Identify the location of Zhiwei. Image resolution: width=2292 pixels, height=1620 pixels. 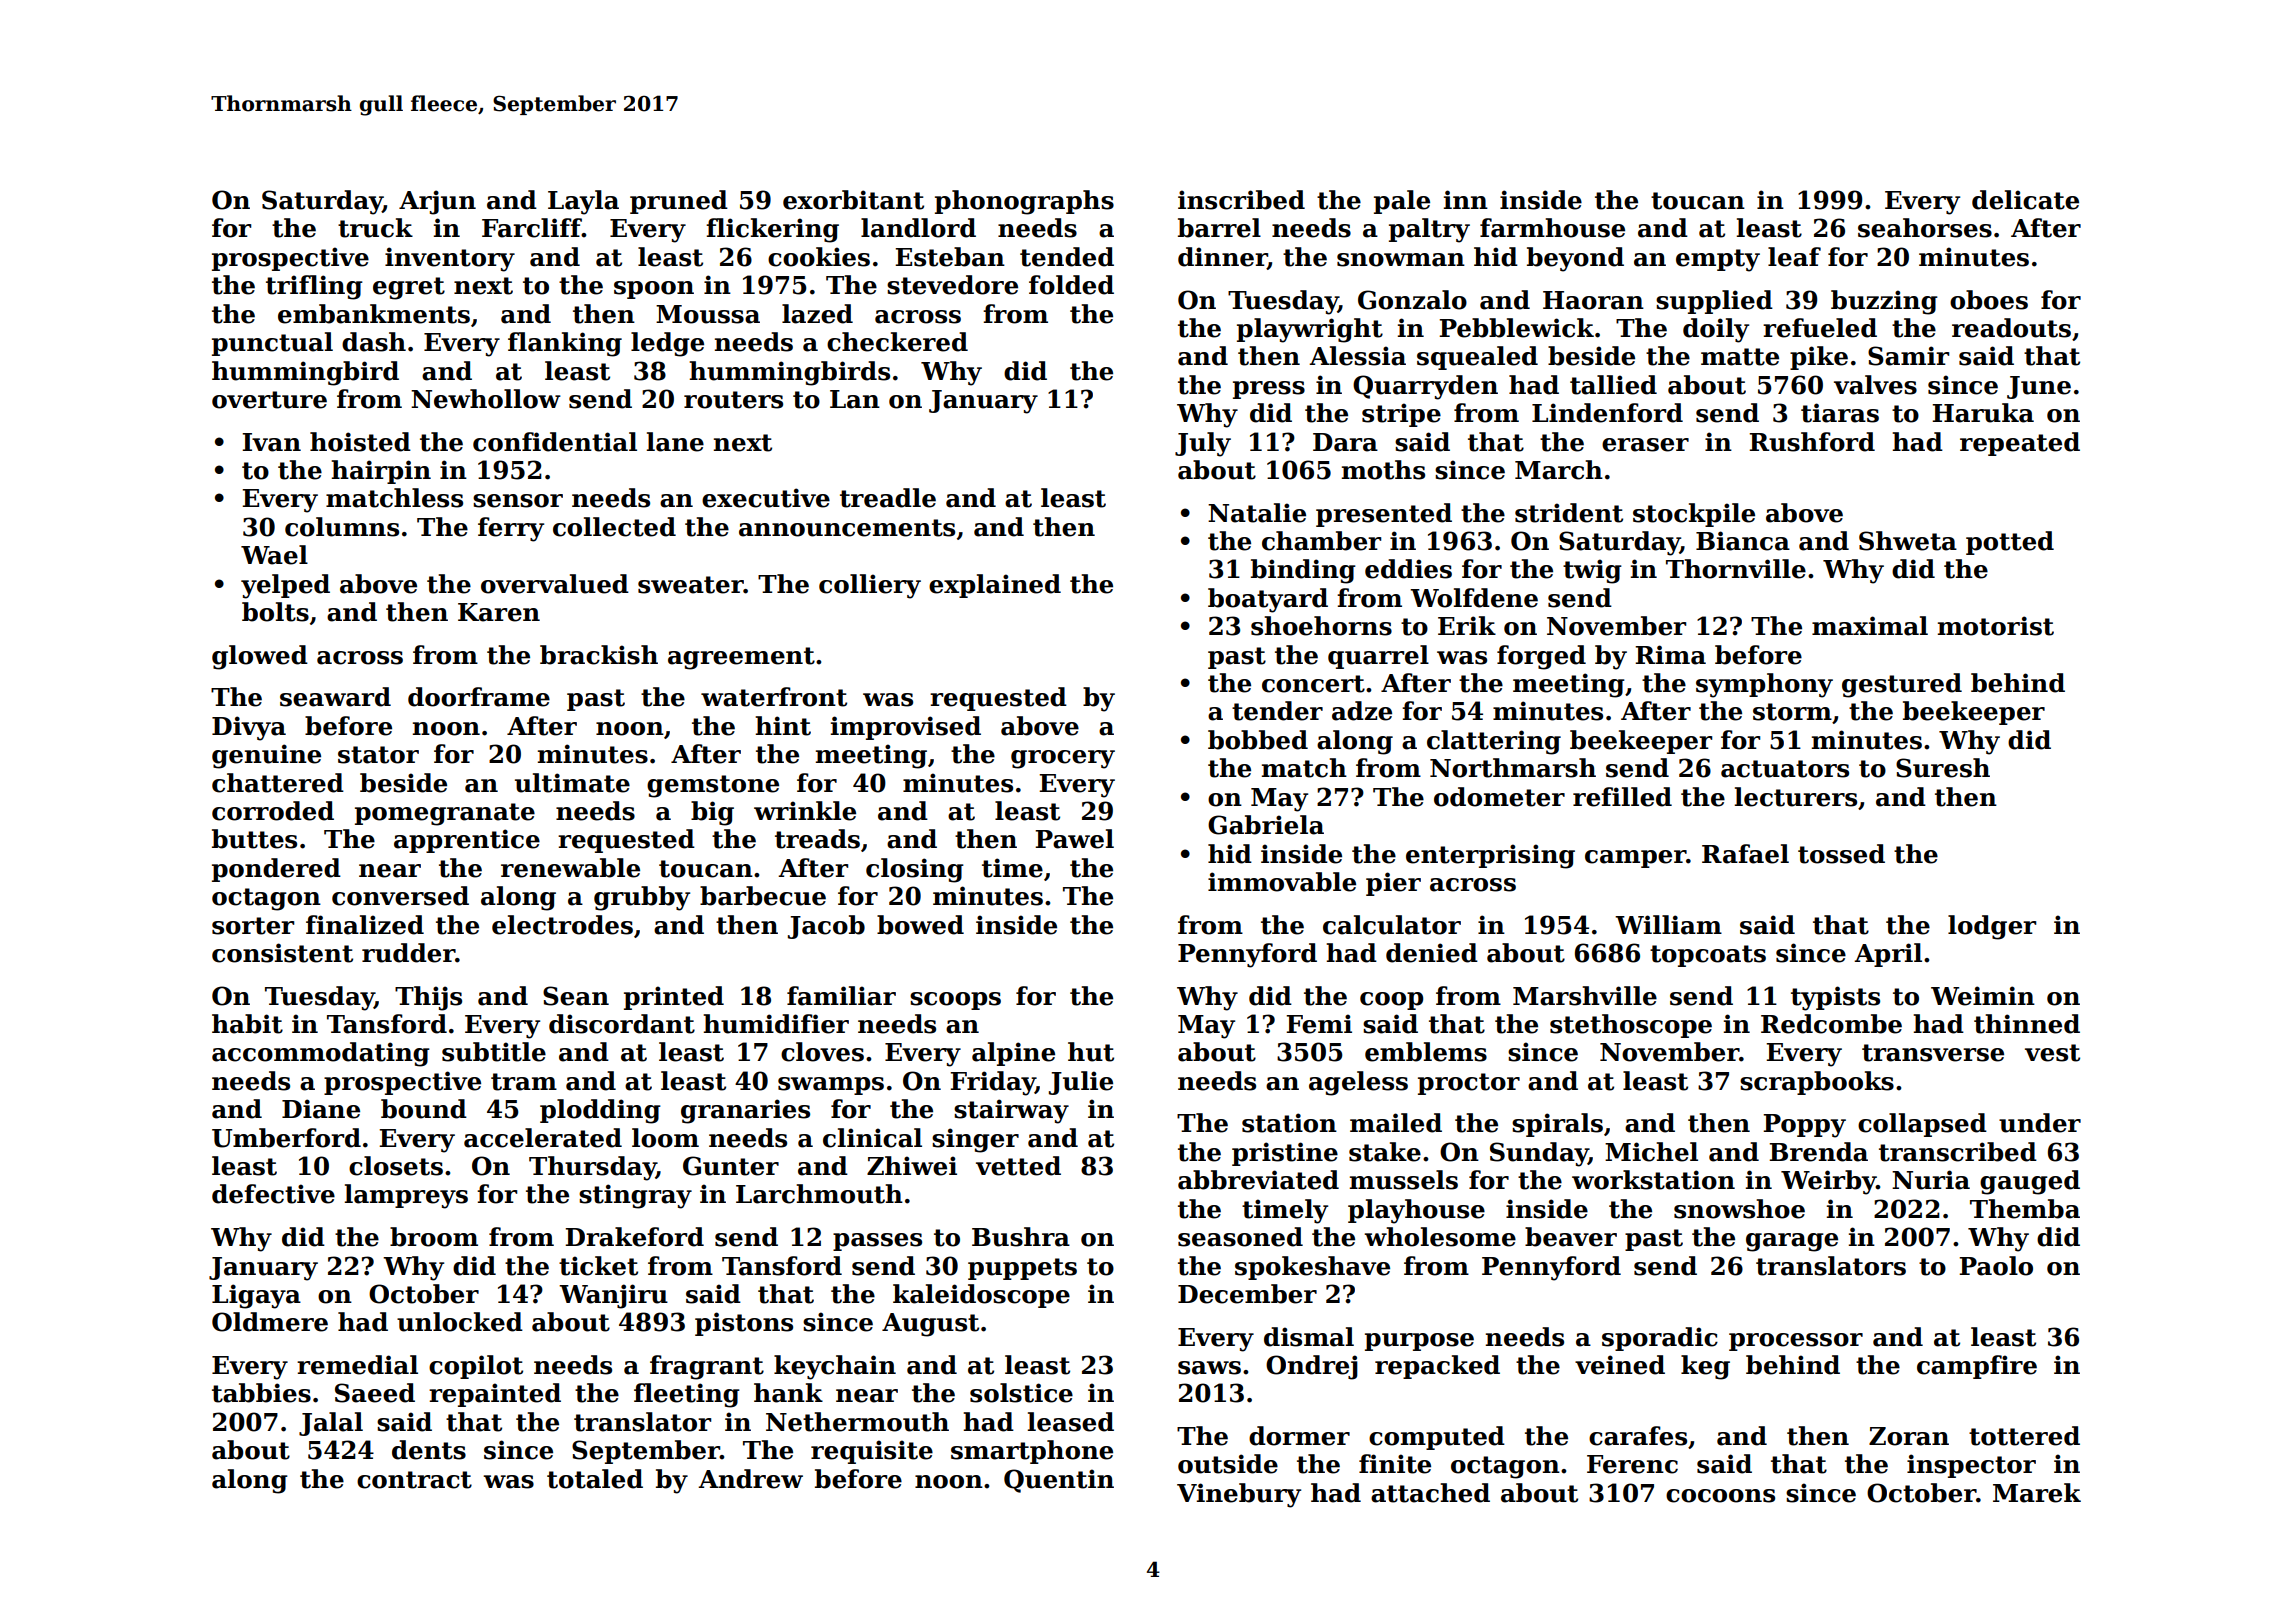
(912, 1166).
